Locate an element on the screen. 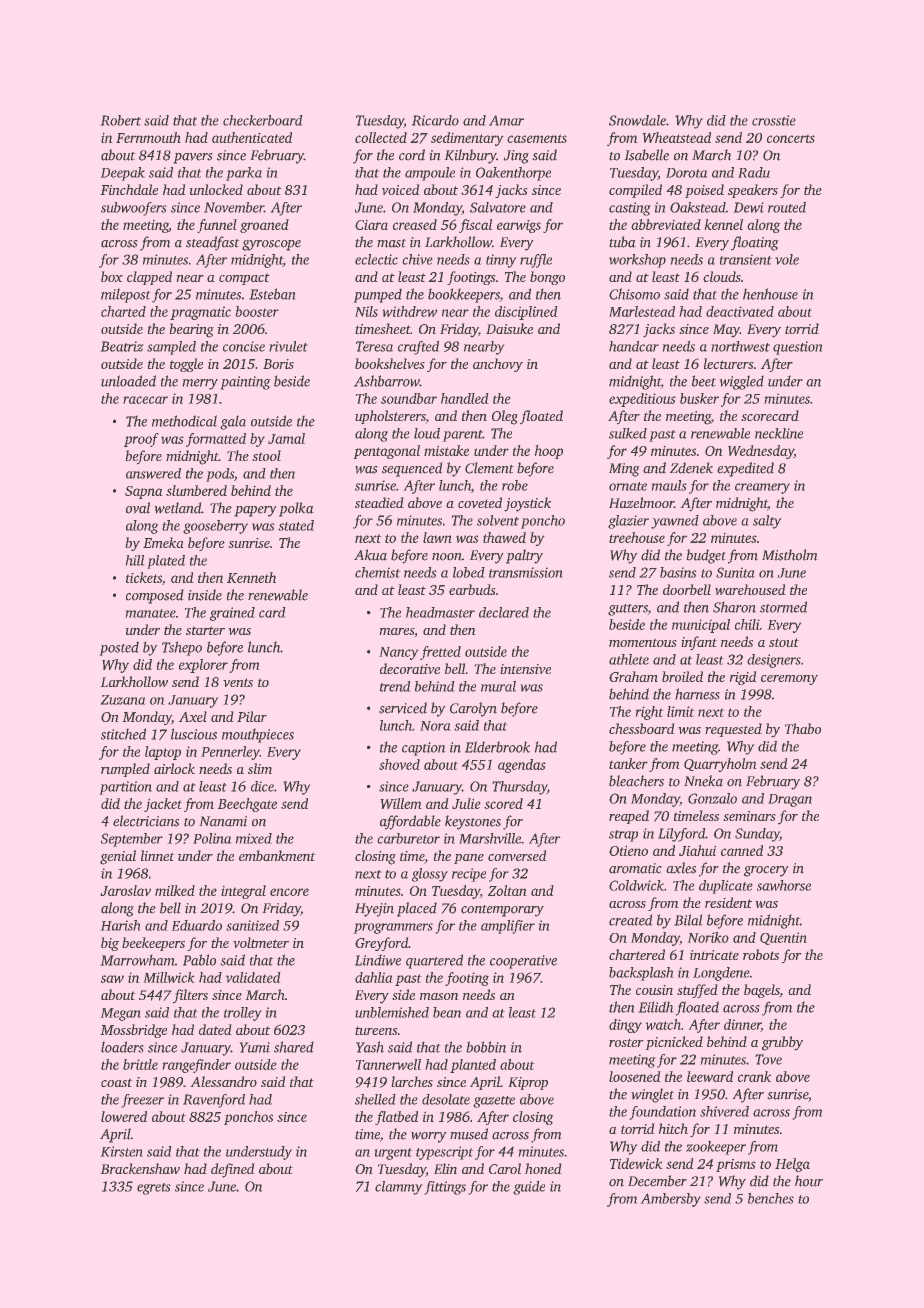 Image resolution: width=924 pixels, height=1308 pixels. scored is located at coordinates (503, 803).
